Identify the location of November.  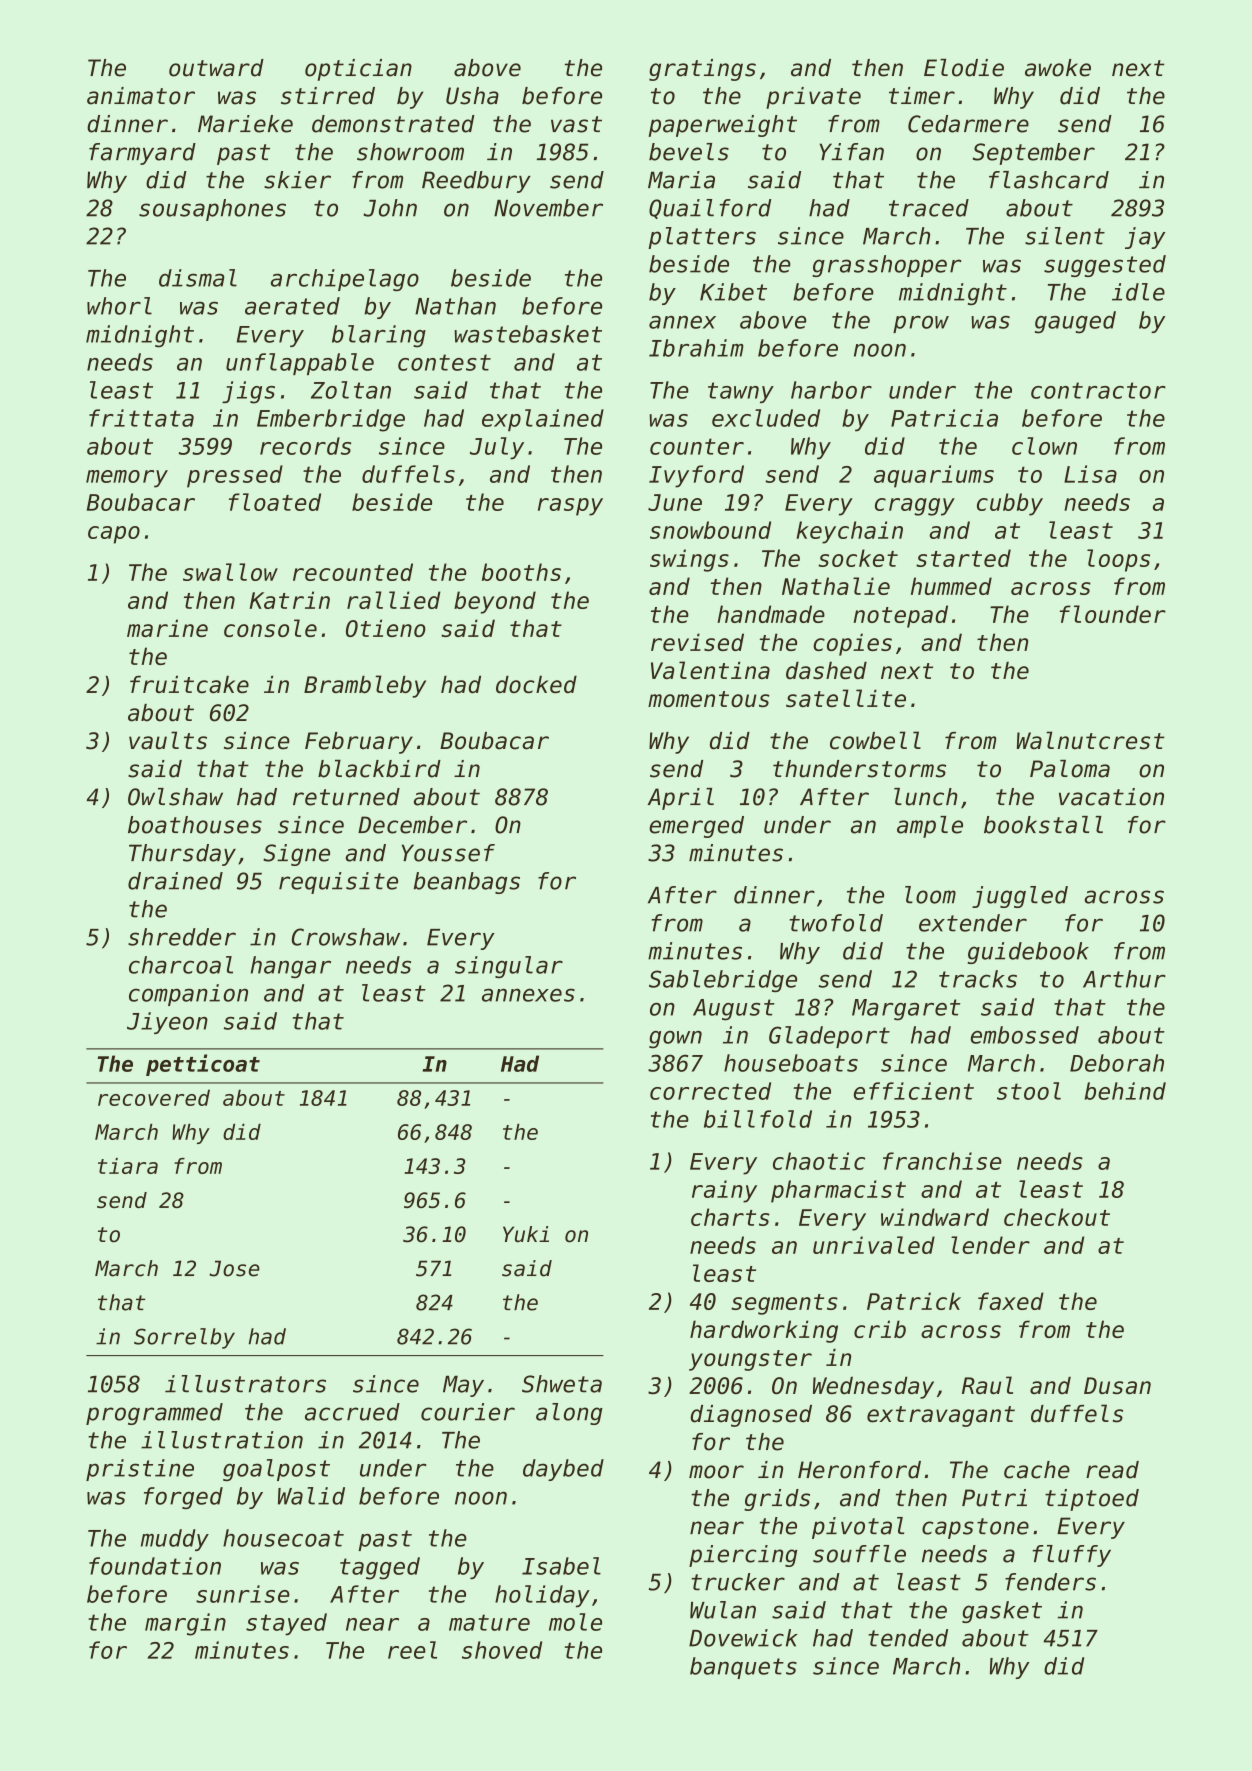
(548, 208).
